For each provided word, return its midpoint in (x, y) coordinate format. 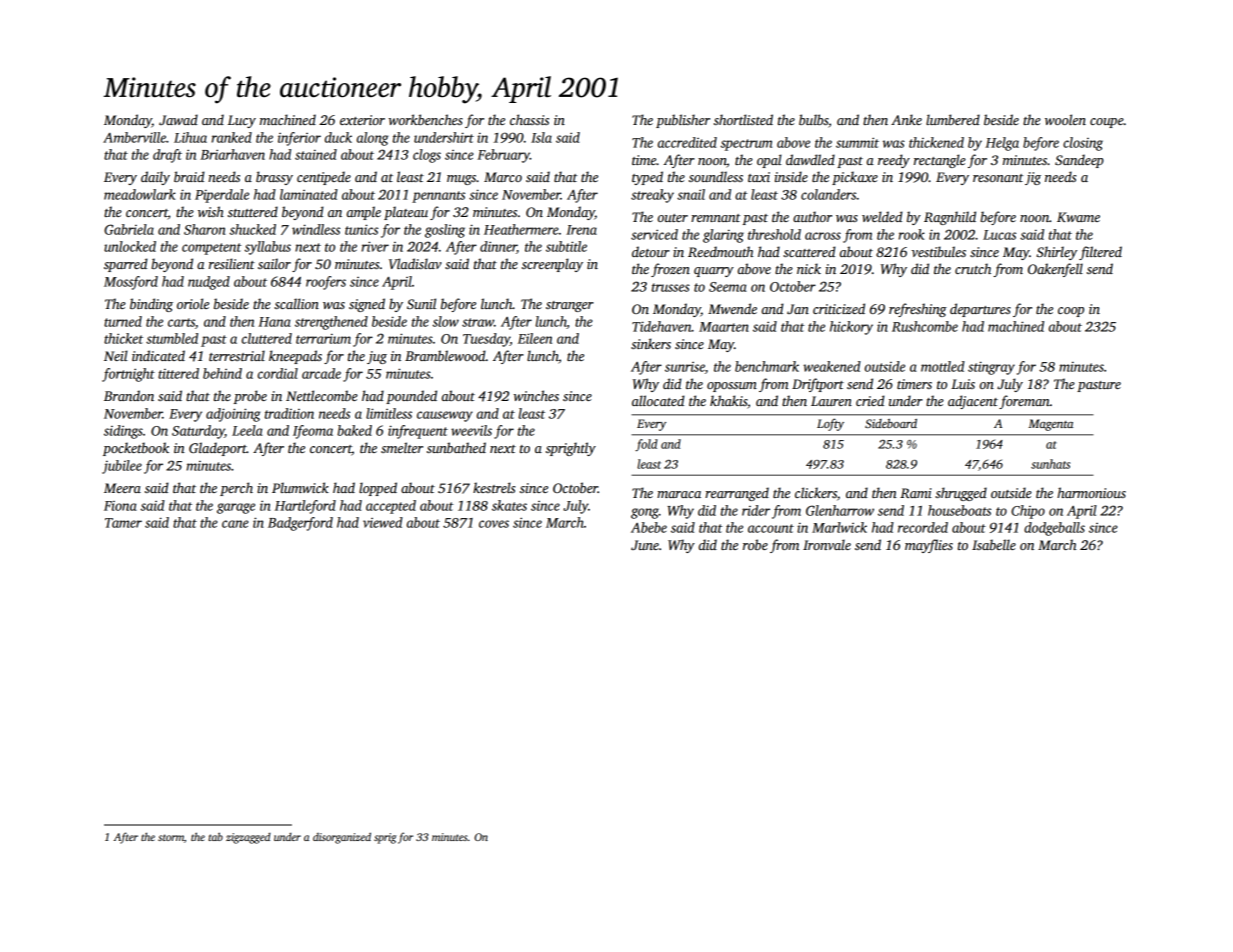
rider (756, 510)
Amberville (134, 137)
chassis (529, 119)
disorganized (342, 838)
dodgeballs (1054, 529)
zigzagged (248, 838)
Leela (247, 430)
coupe (1107, 123)
